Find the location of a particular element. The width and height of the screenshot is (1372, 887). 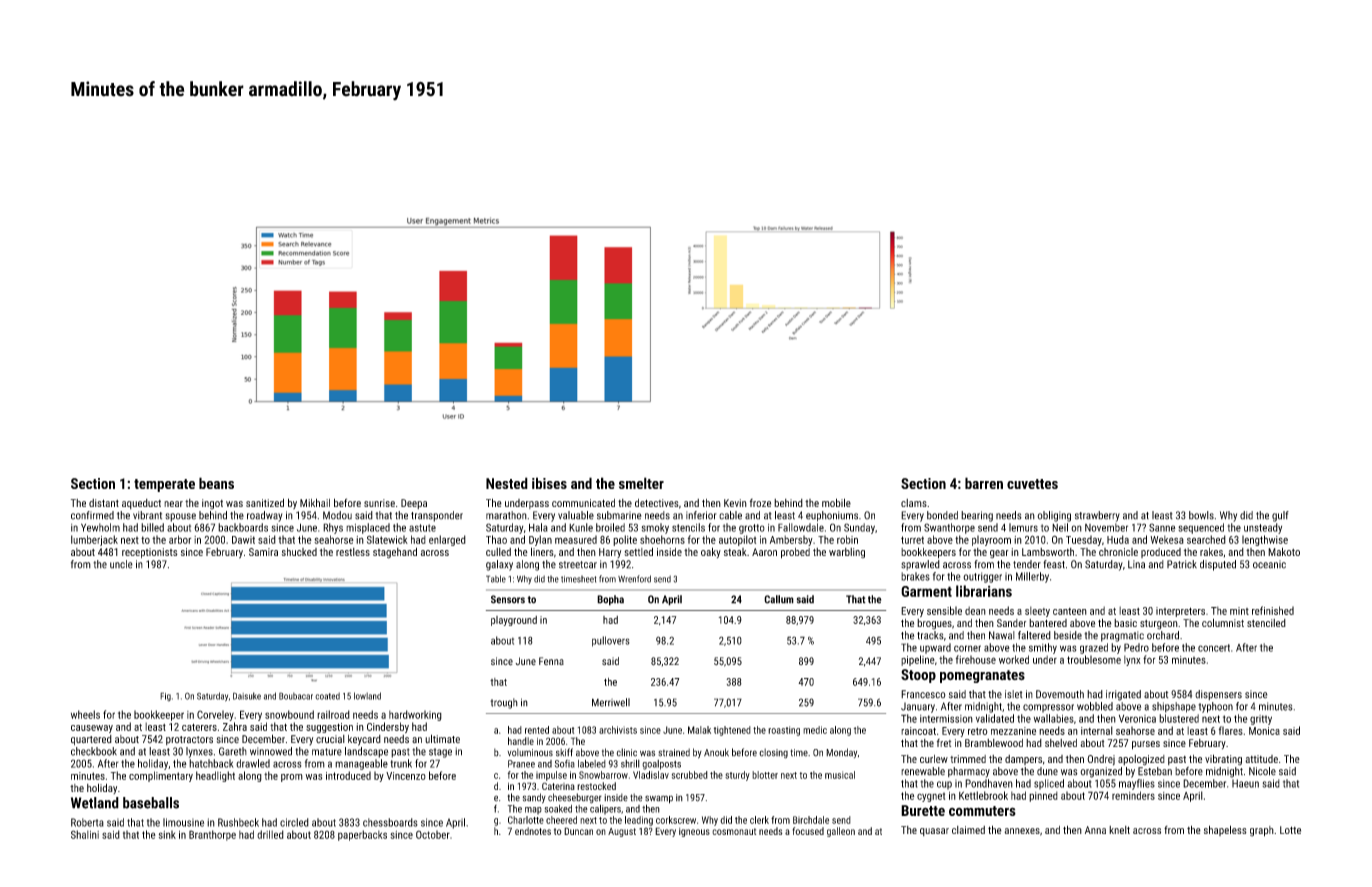

Neil is located at coordinates (1060, 527).
